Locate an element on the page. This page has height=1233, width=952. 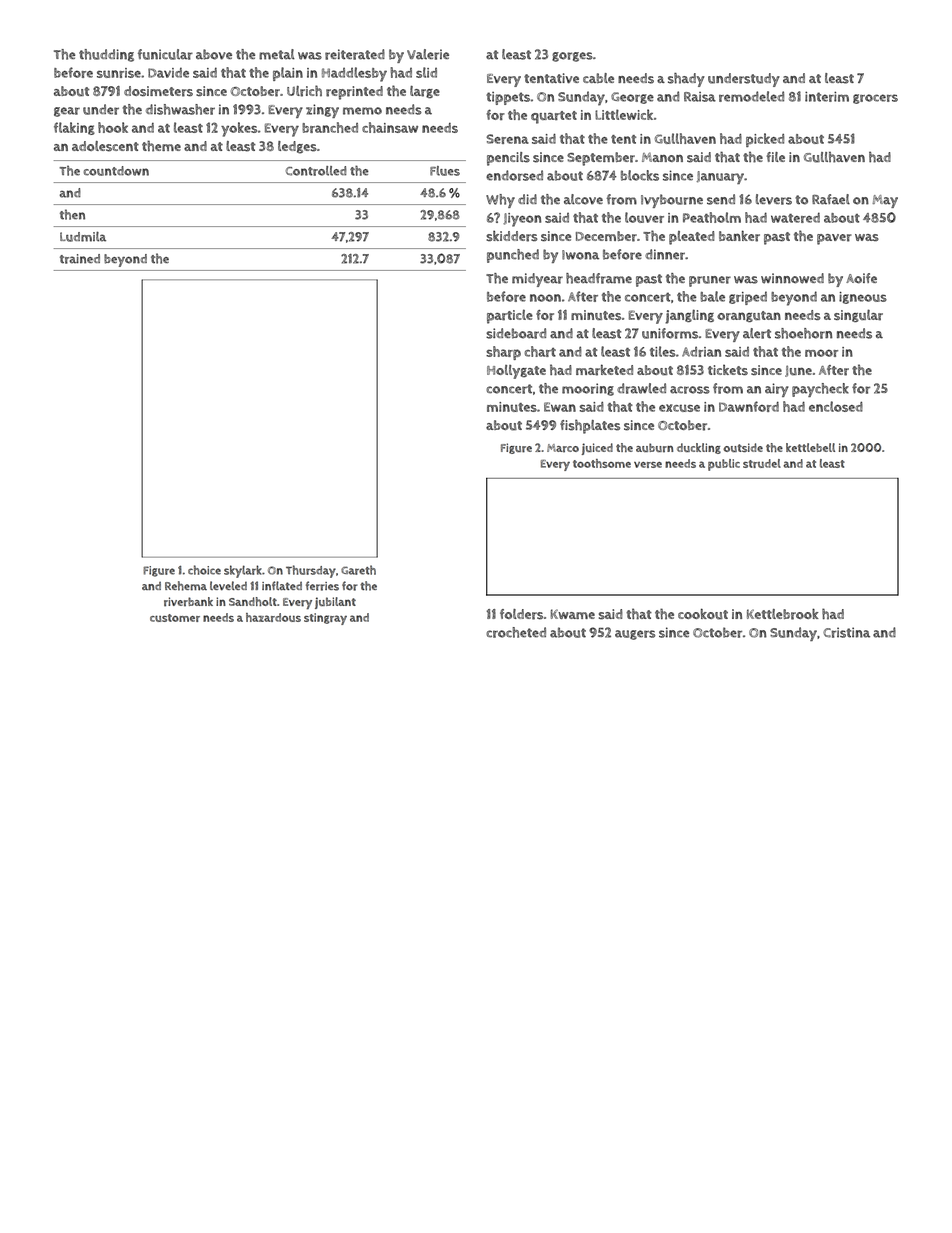
dosimeters is located at coordinates (158, 91).
